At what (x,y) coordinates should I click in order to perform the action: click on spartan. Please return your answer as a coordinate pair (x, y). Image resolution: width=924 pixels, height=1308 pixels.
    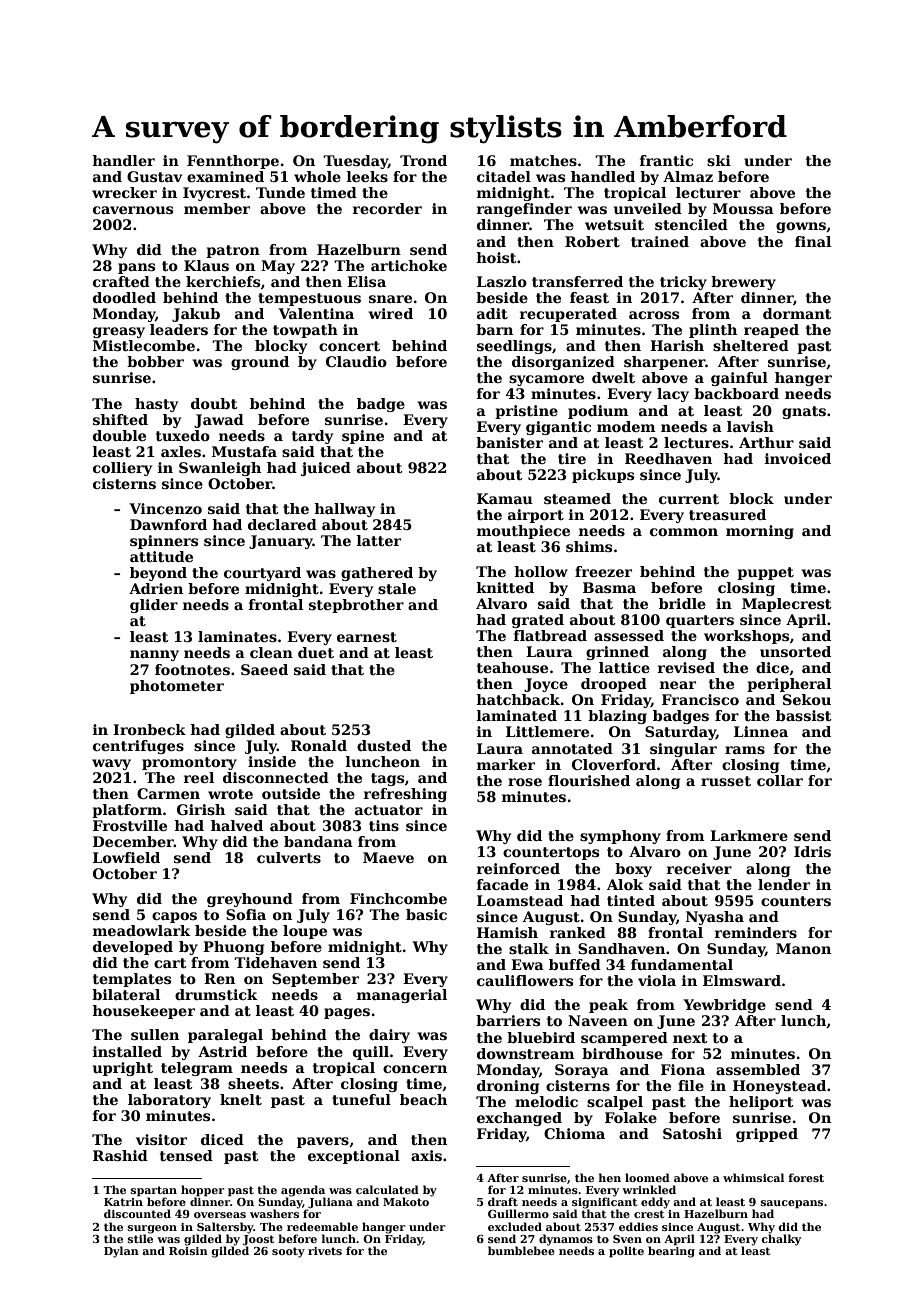
    Looking at the image, I should click on (154, 1191).
